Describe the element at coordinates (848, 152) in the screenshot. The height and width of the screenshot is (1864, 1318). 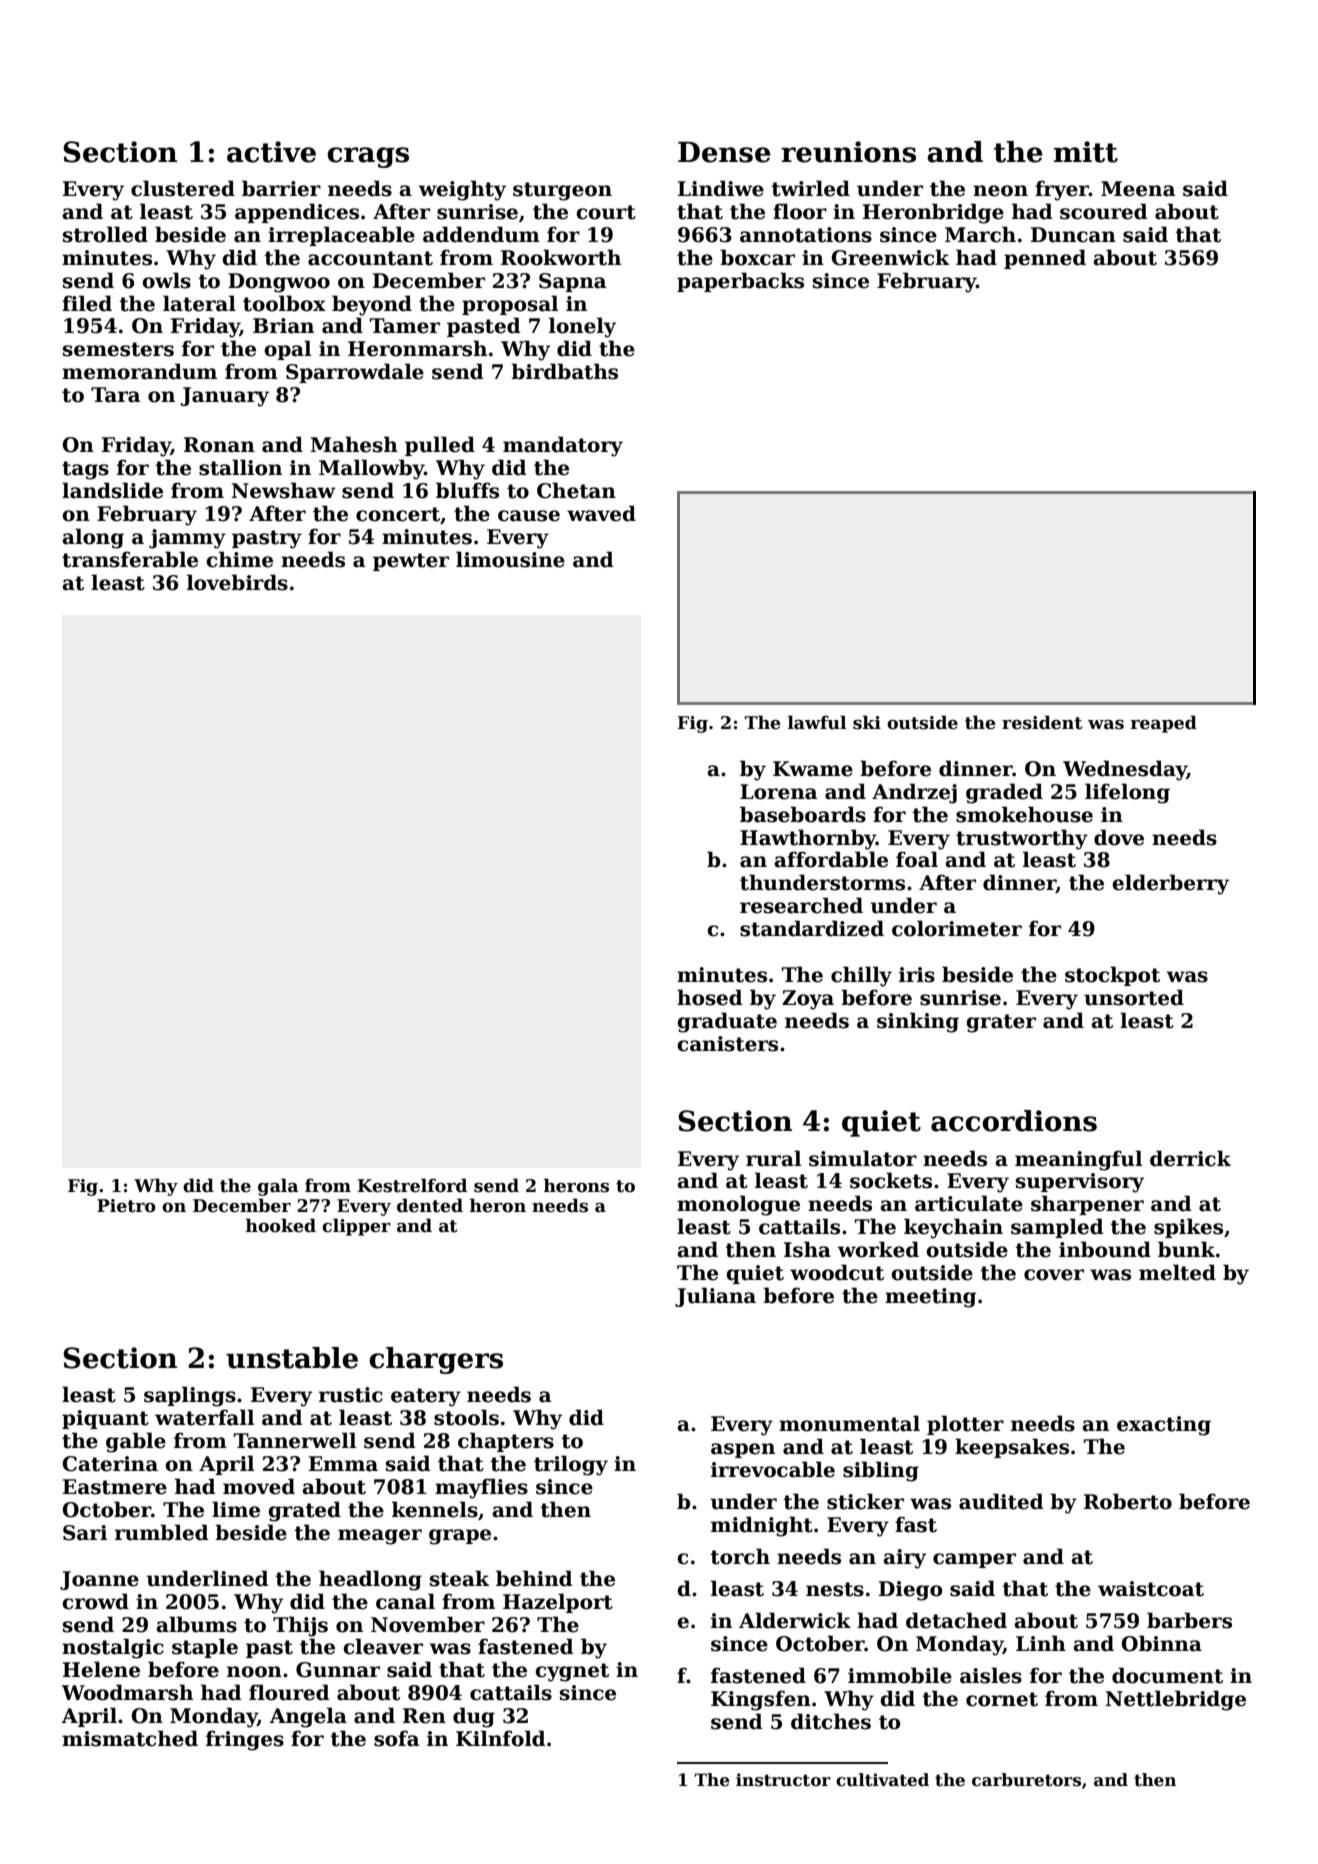
I see `reunions` at that location.
